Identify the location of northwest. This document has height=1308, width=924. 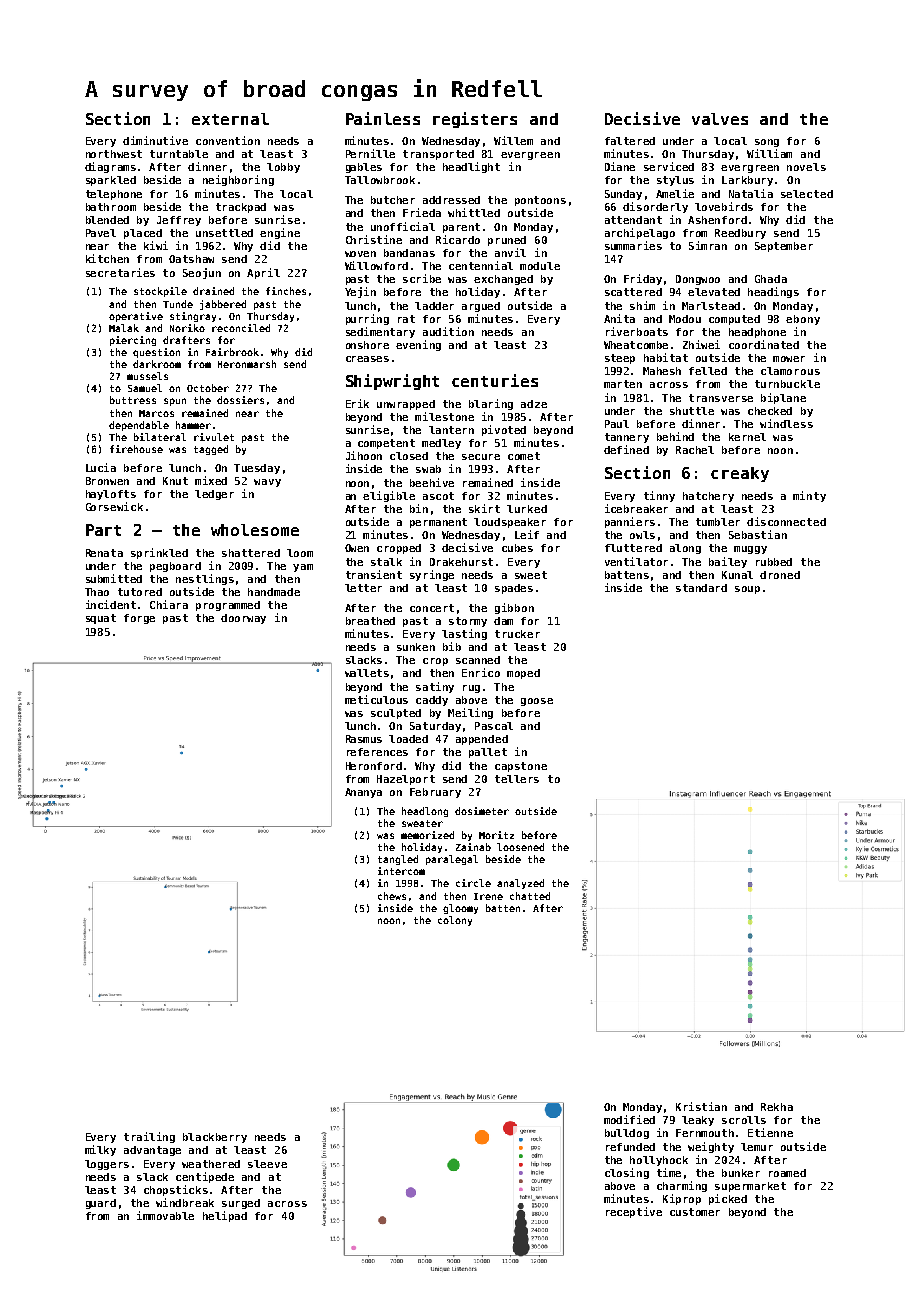
(114, 154).
